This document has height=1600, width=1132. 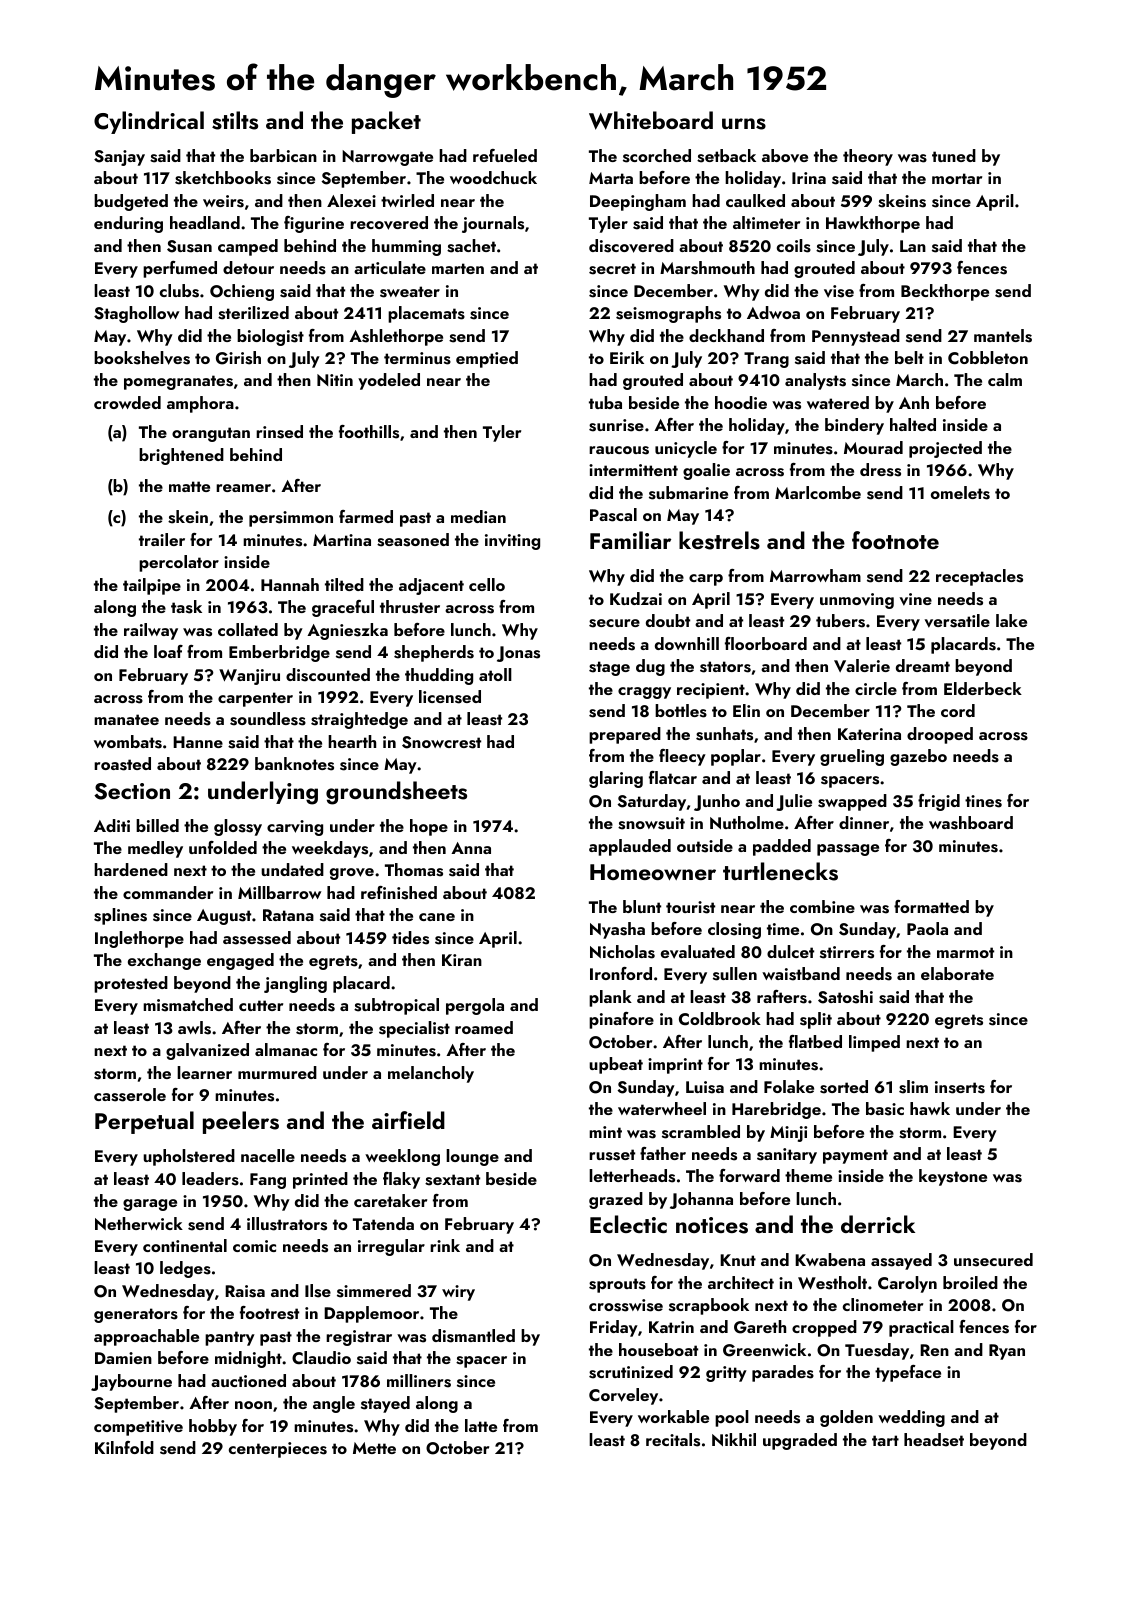 What do you see at coordinates (741, 402) in the document?
I see `hoodie` at bounding box center [741, 402].
